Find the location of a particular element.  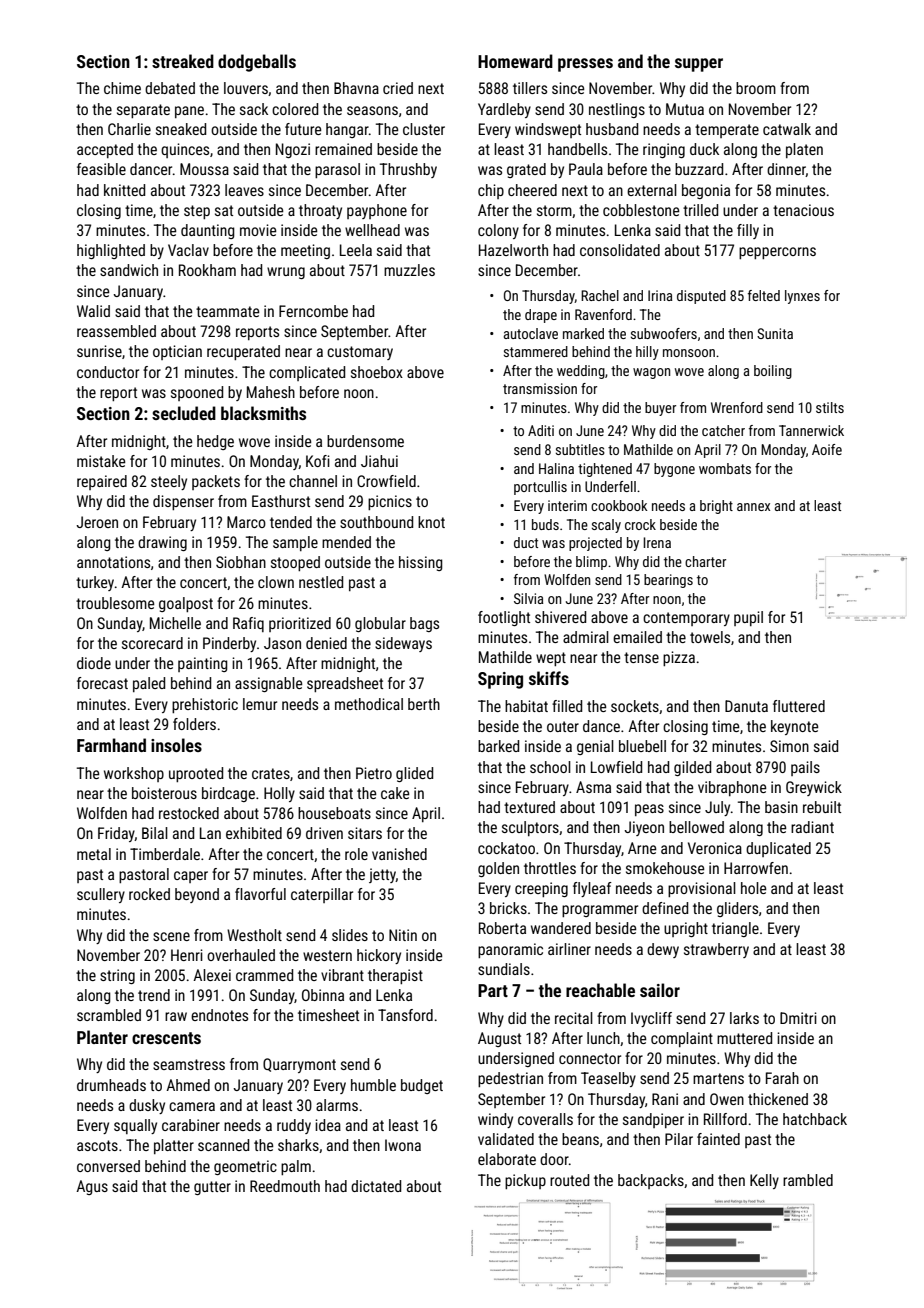

Rachel is located at coordinates (600, 295).
